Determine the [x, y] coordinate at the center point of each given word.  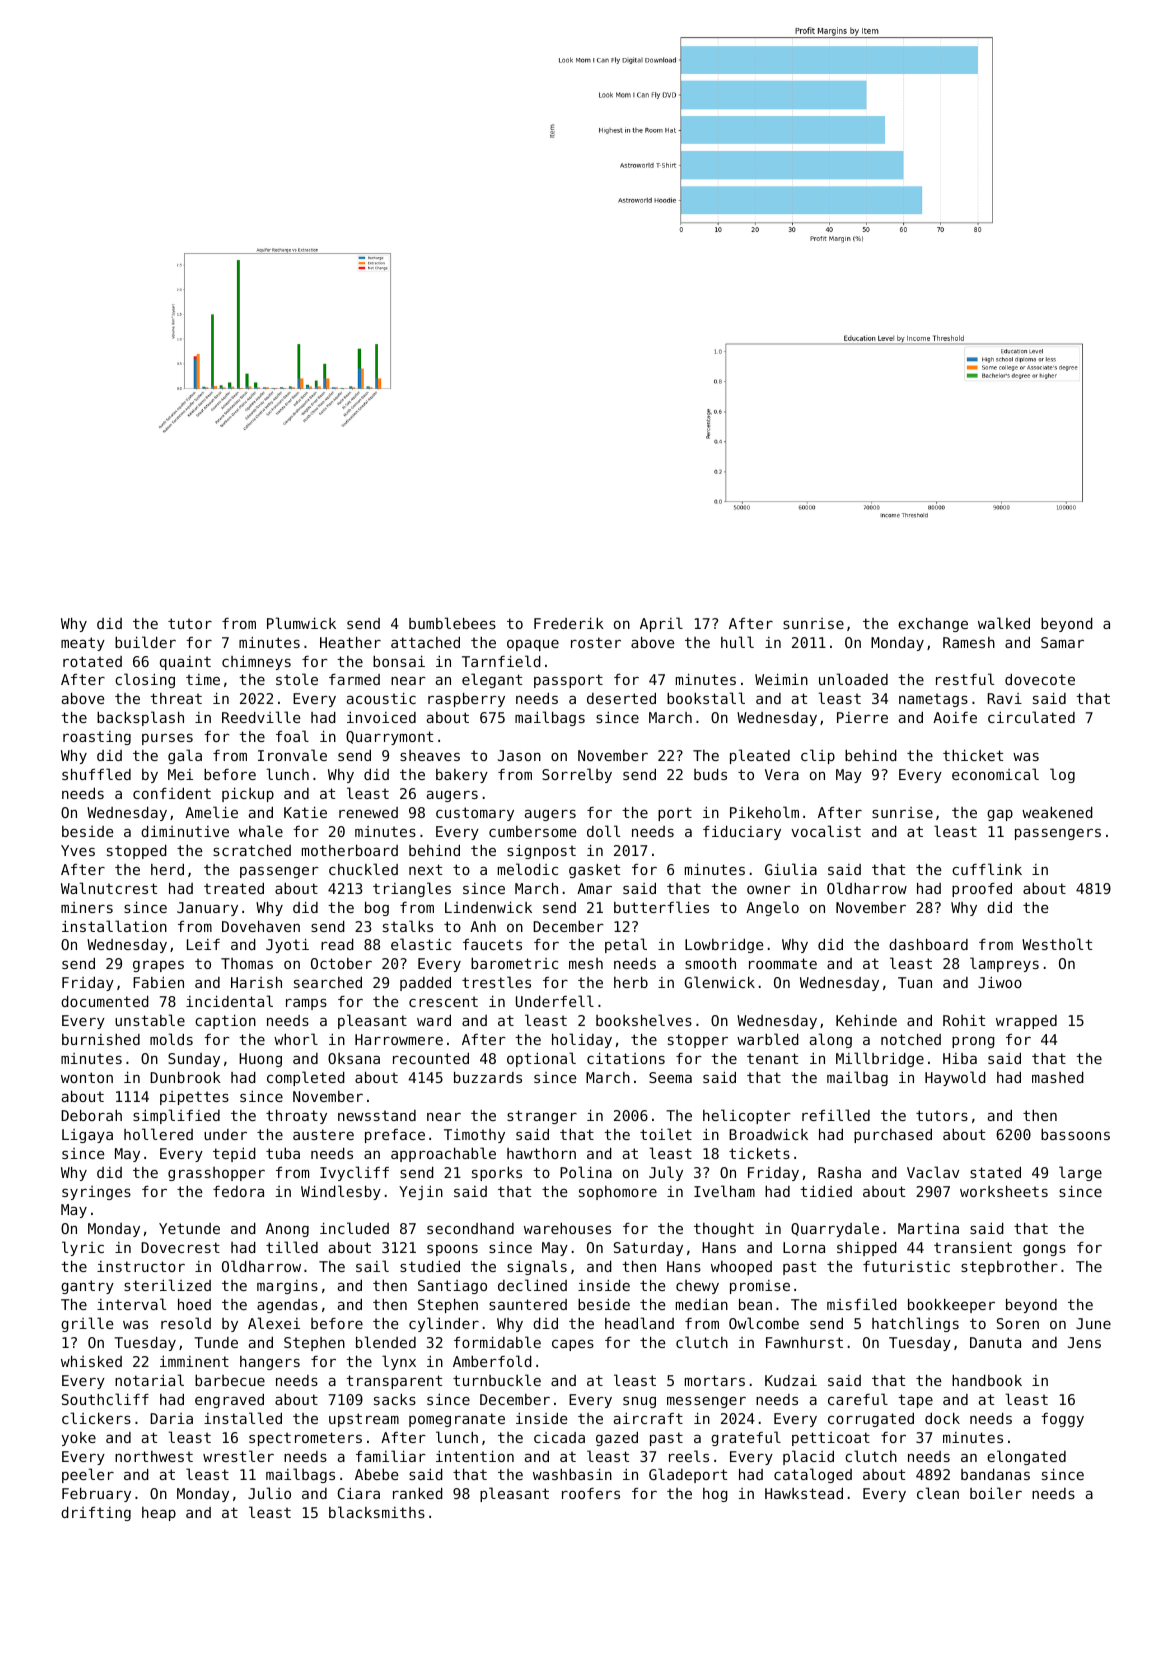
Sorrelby [577, 775]
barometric [514, 963]
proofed [982, 890]
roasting [97, 738]
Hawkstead [804, 1493]
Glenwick [719, 982]
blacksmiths [377, 1512]
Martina [928, 1228]
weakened [1057, 812]
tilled [292, 1247]
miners [87, 907]
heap [159, 1514]
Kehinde [866, 1020]
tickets [759, 1153]
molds [171, 1039]
